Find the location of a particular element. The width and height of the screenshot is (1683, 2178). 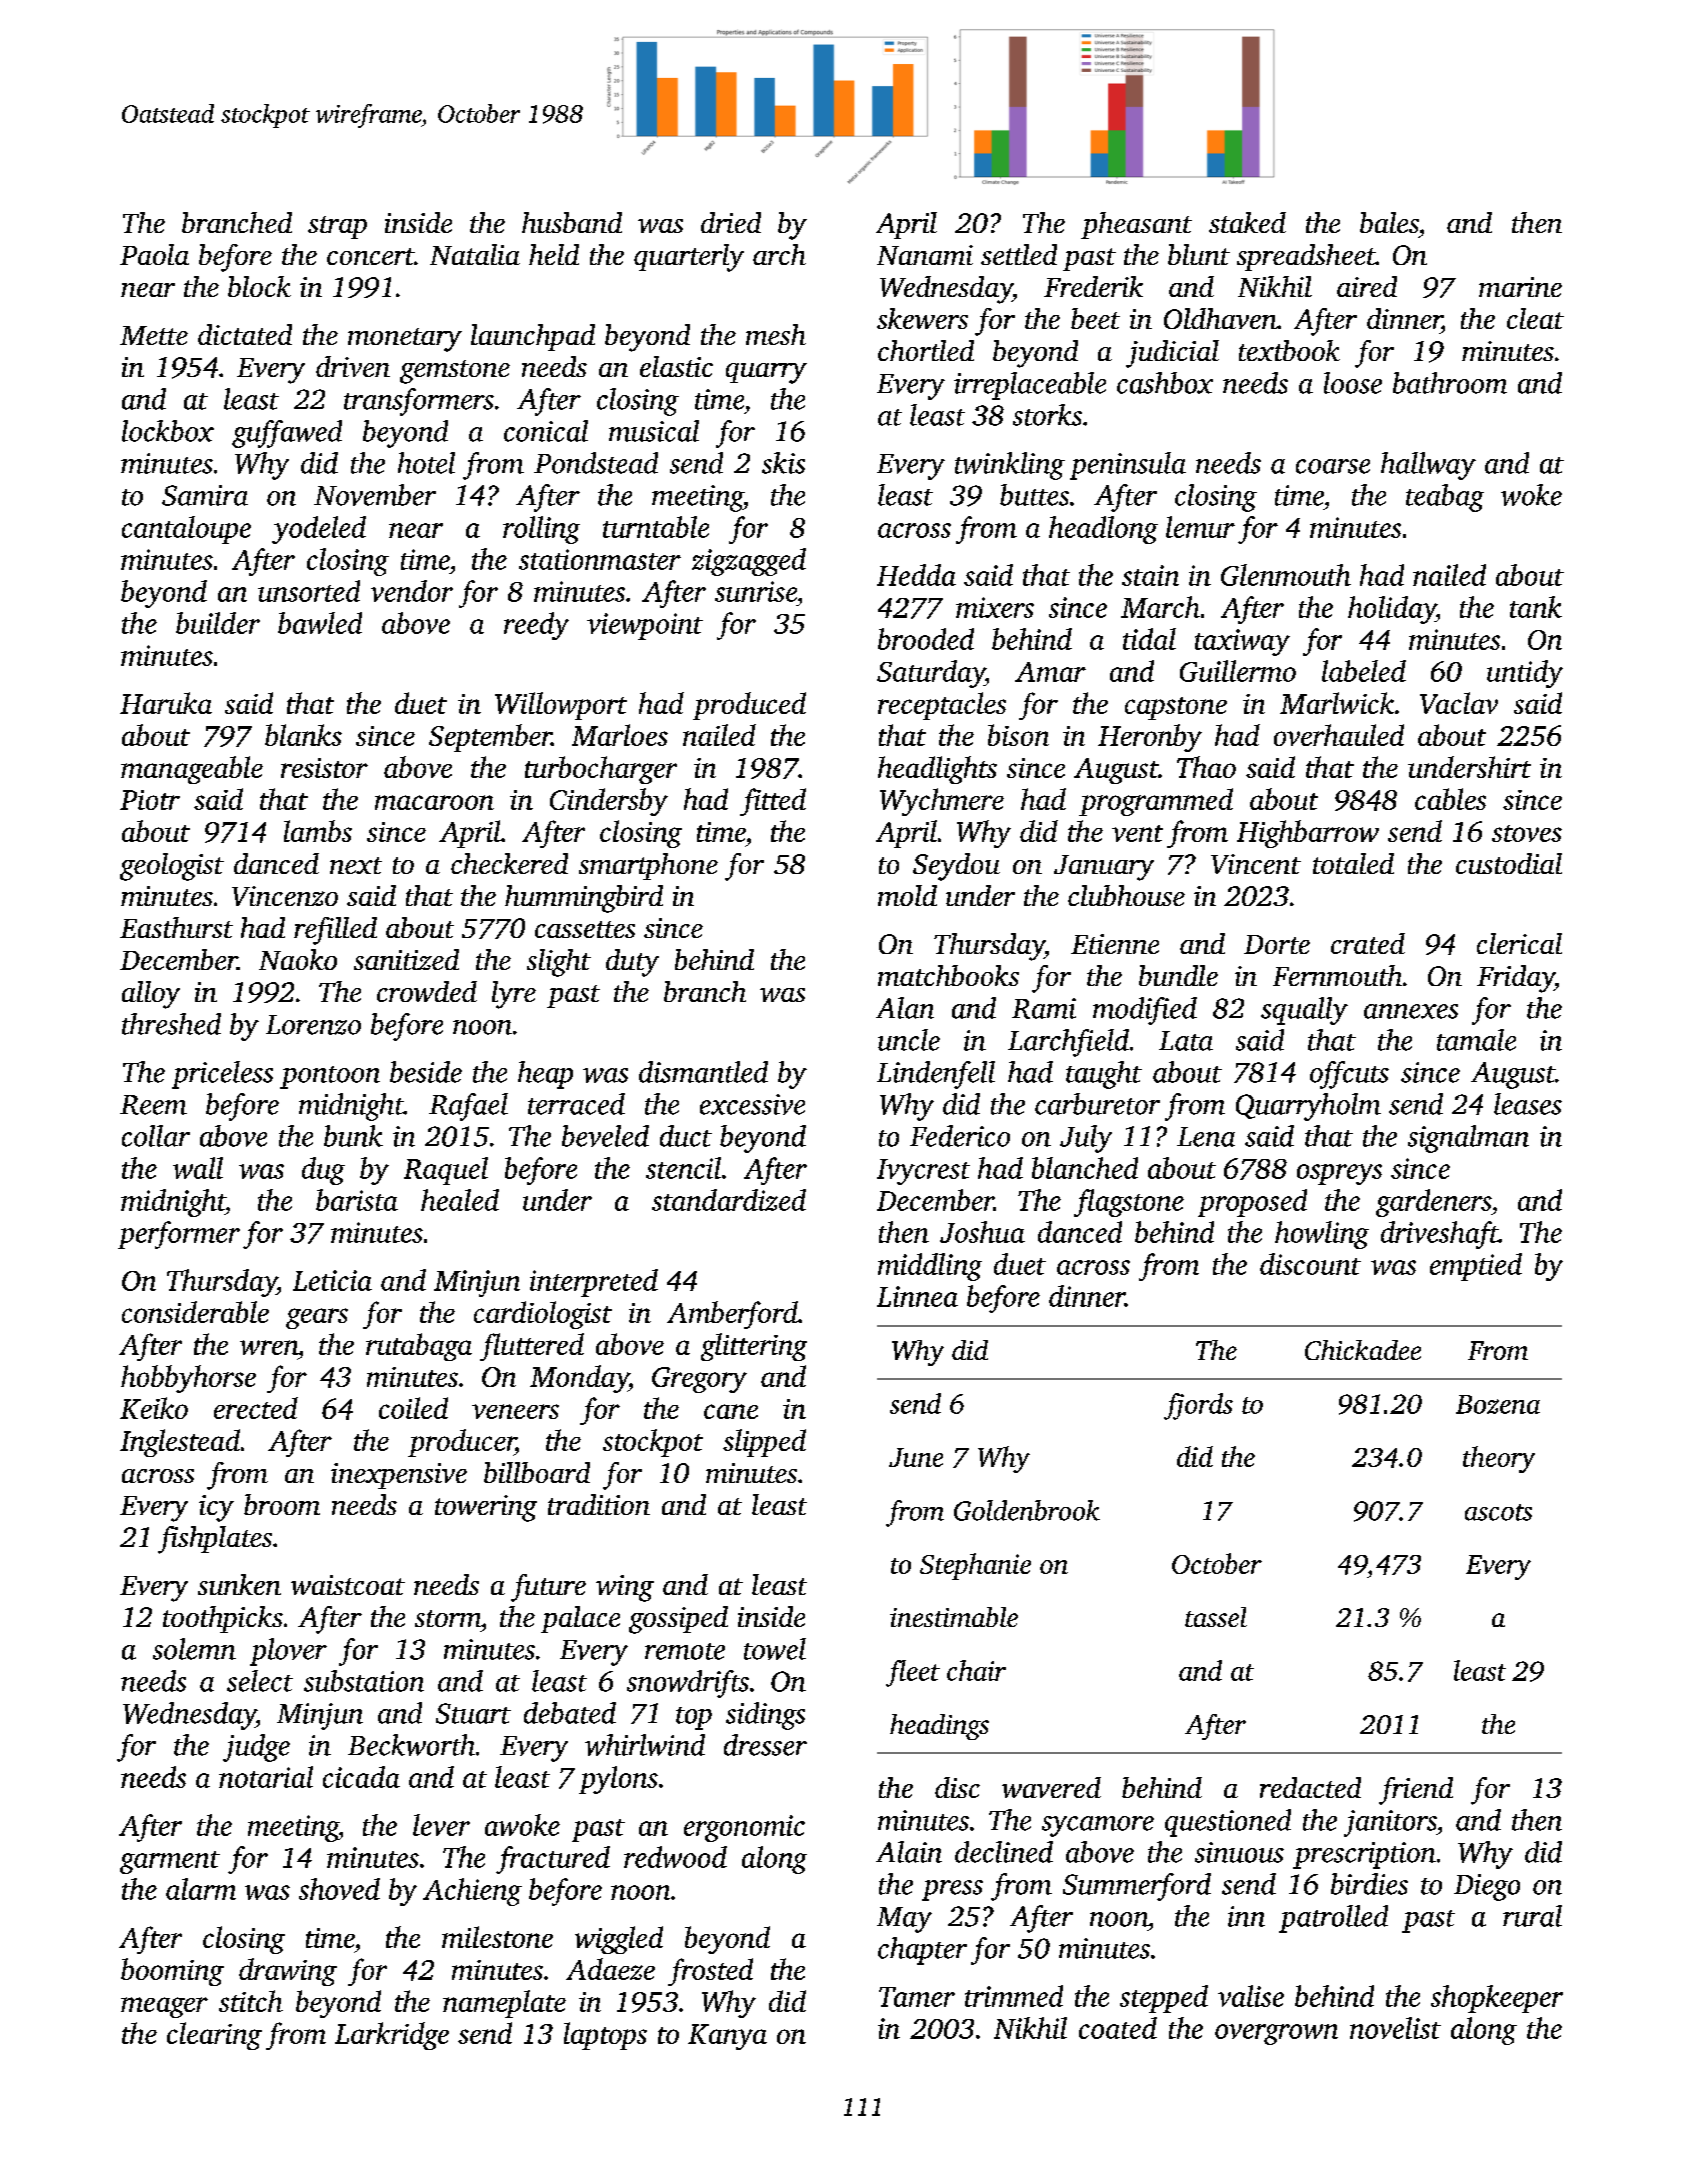

pheasant is located at coordinates (1136, 225).
